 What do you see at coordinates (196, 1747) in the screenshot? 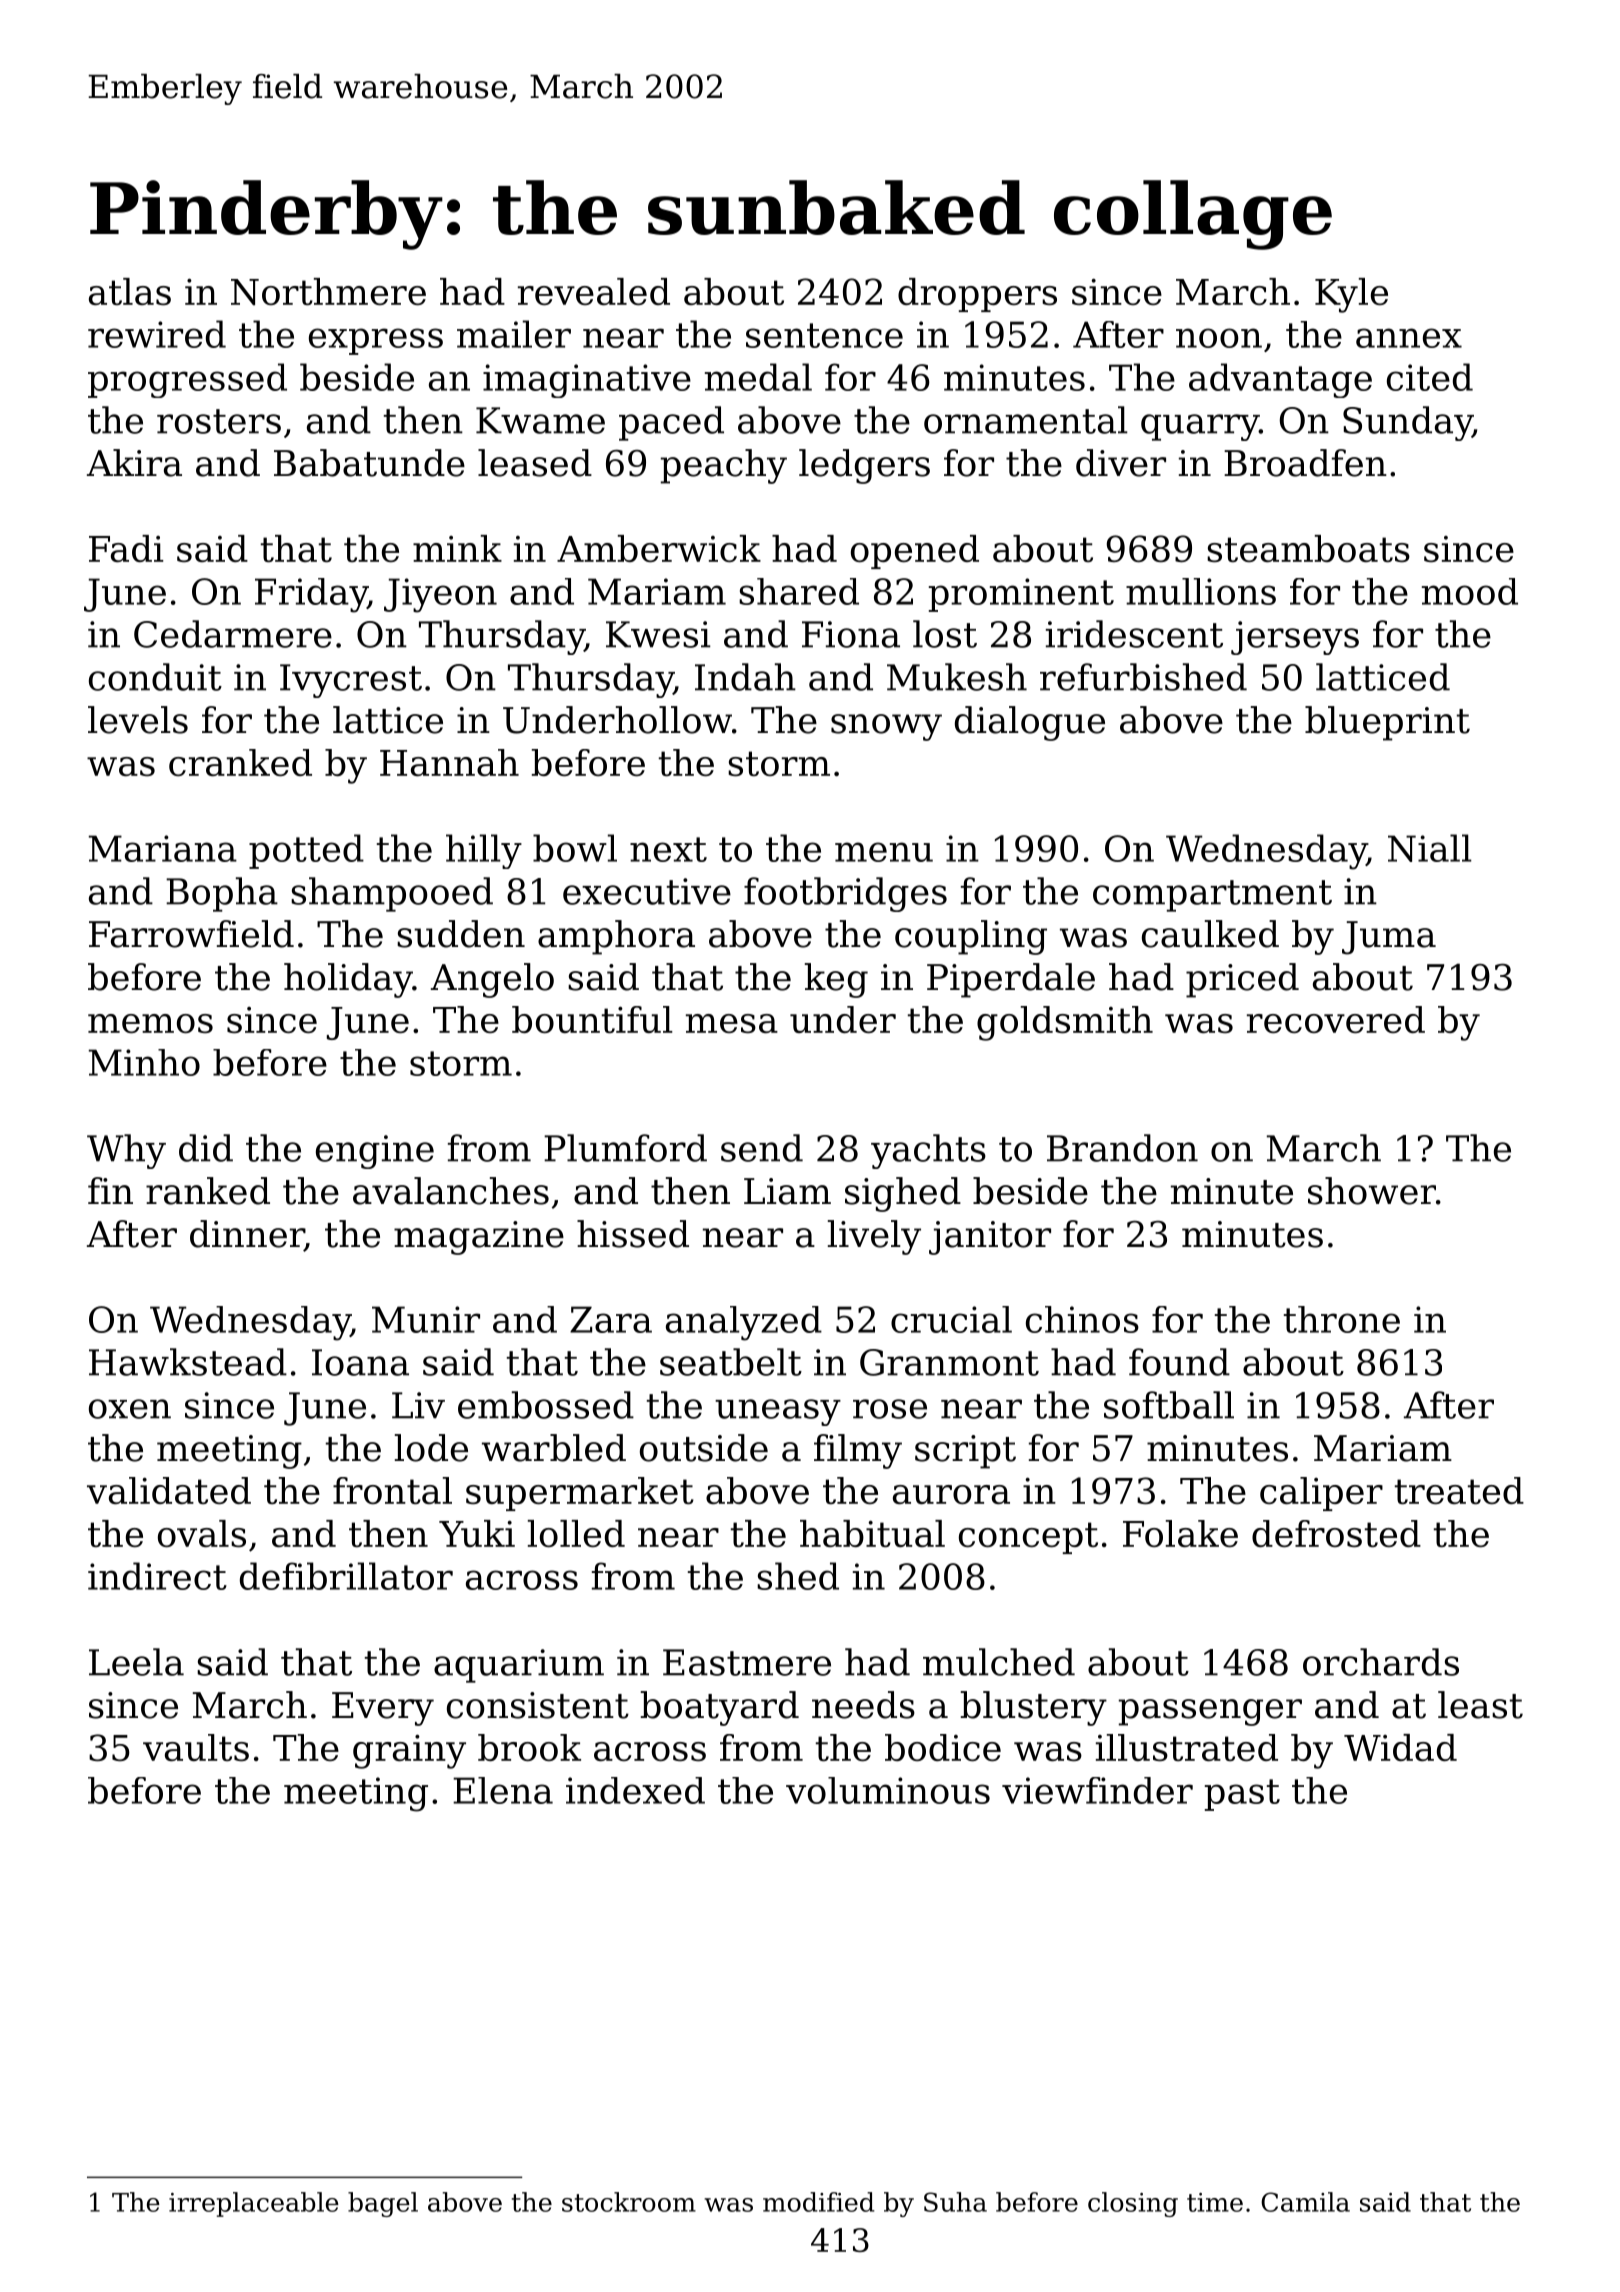
I see `vaults` at bounding box center [196, 1747].
